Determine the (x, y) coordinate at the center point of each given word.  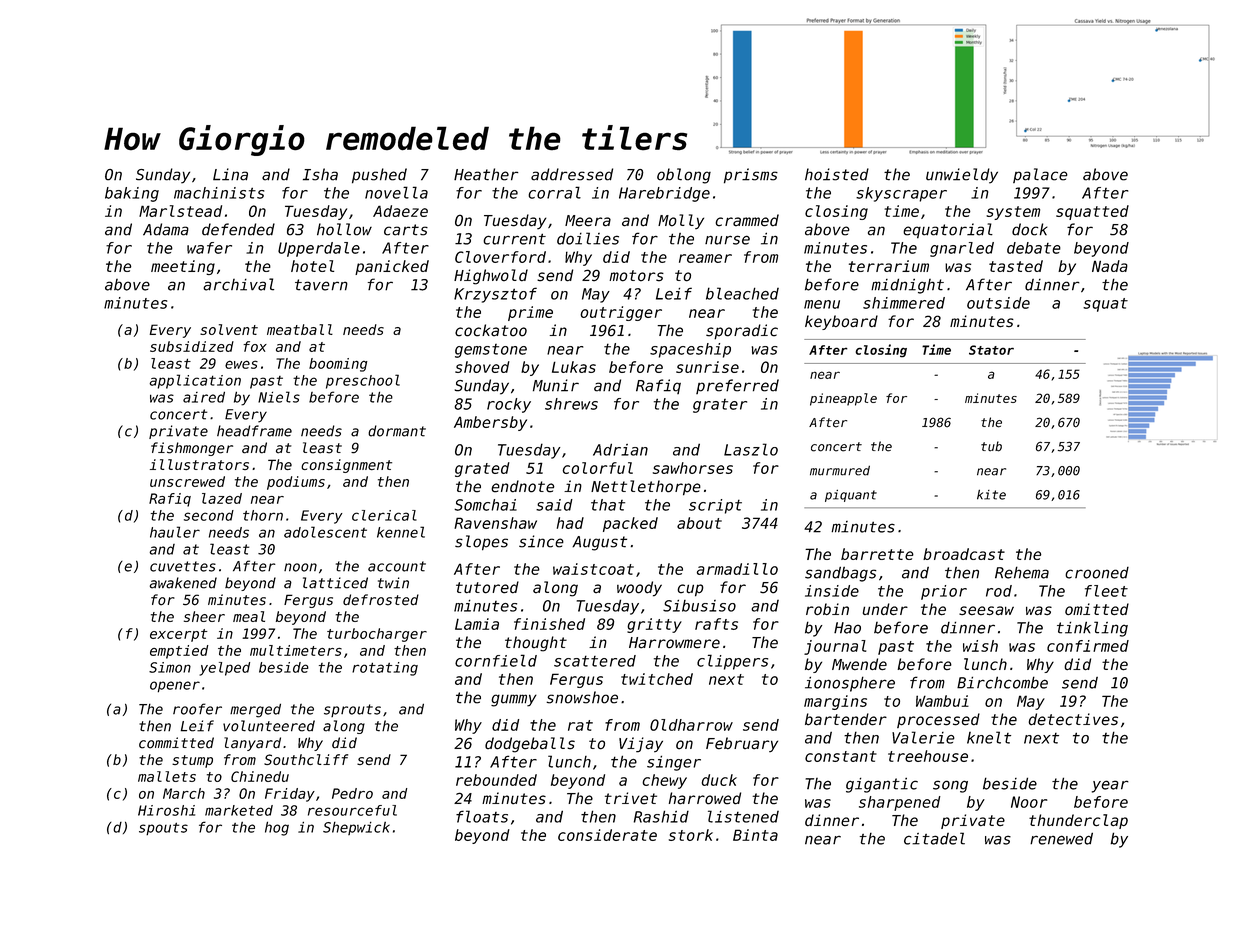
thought (536, 644)
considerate (607, 835)
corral (554, 192)
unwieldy (962, 176)
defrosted (381, 600)
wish (980, 646)
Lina (230, 174)
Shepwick (356, 828)
